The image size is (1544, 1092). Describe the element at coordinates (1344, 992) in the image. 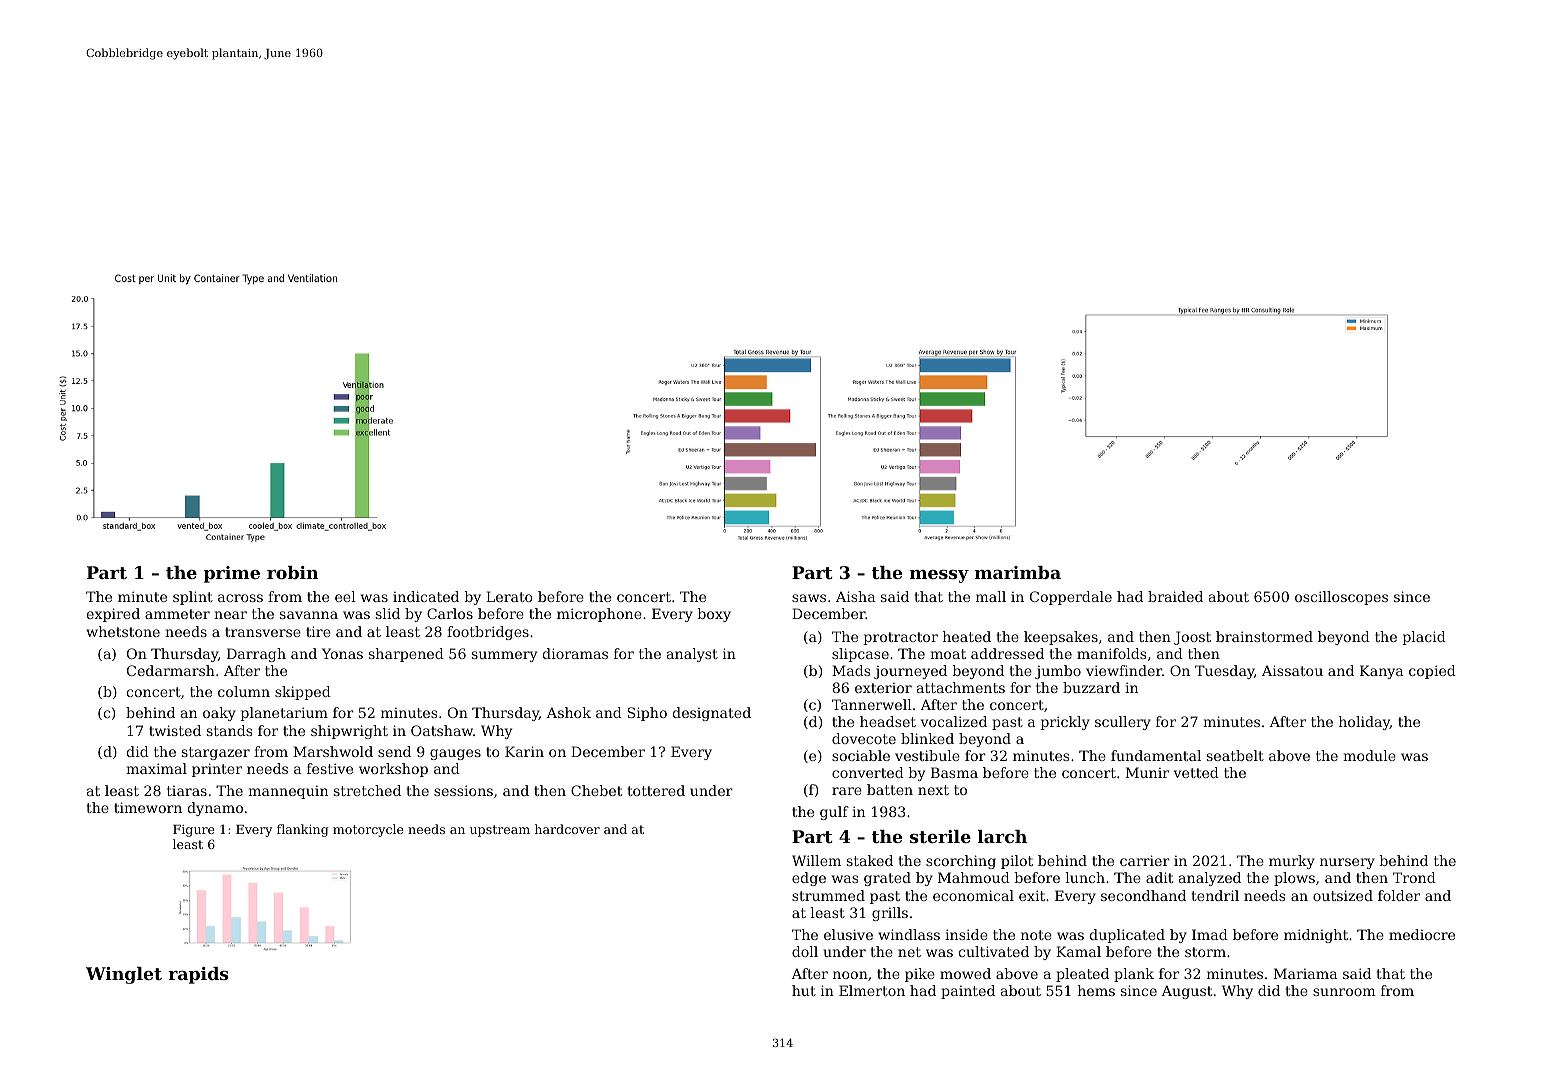

I see `sunroom` at that location.
